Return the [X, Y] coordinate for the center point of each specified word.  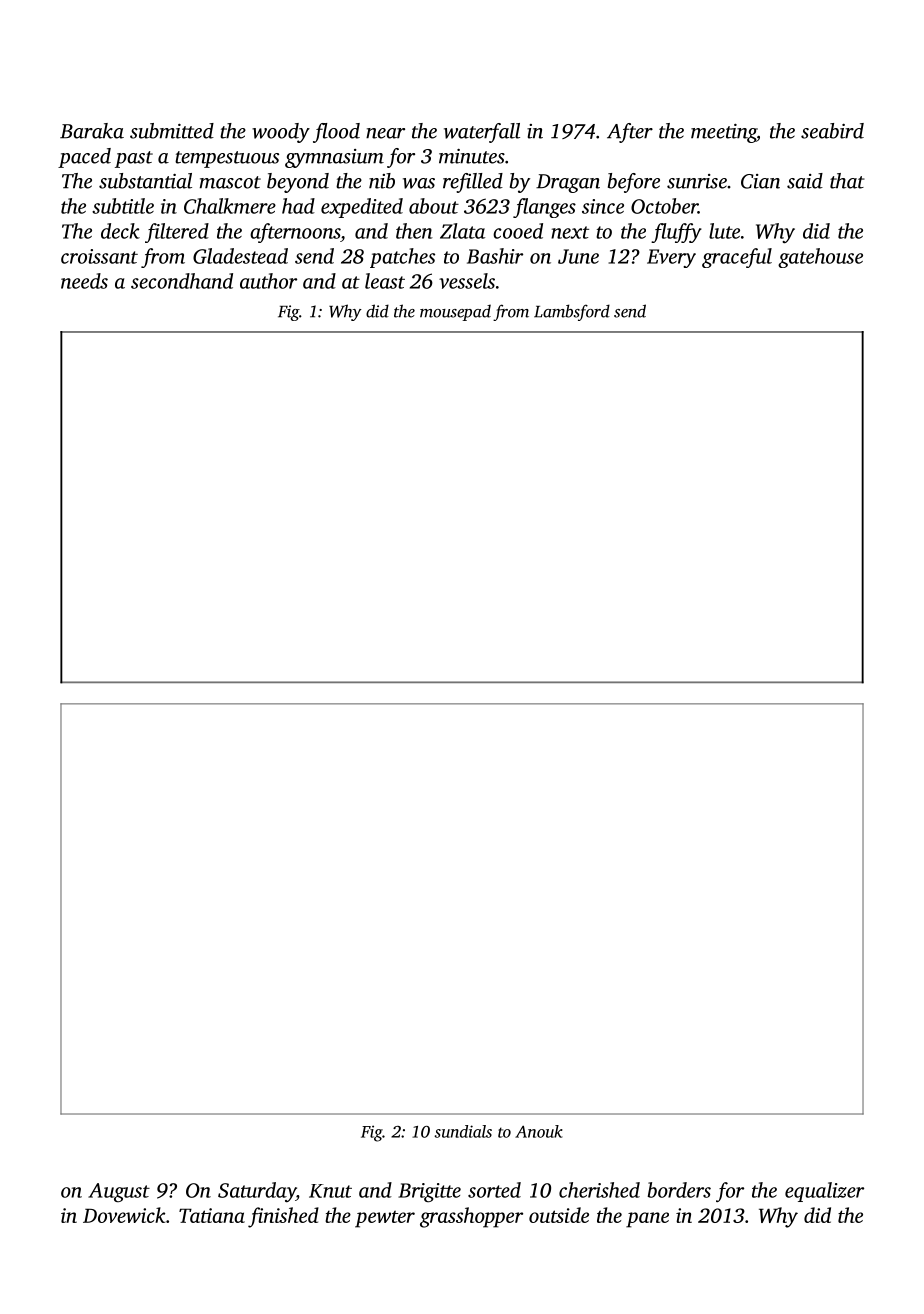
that [847, 181]
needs [84, 281]
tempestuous [227, 159]
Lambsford [572, 312]
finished [283, 1217]
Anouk [539, 1131]
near [385, 133]
